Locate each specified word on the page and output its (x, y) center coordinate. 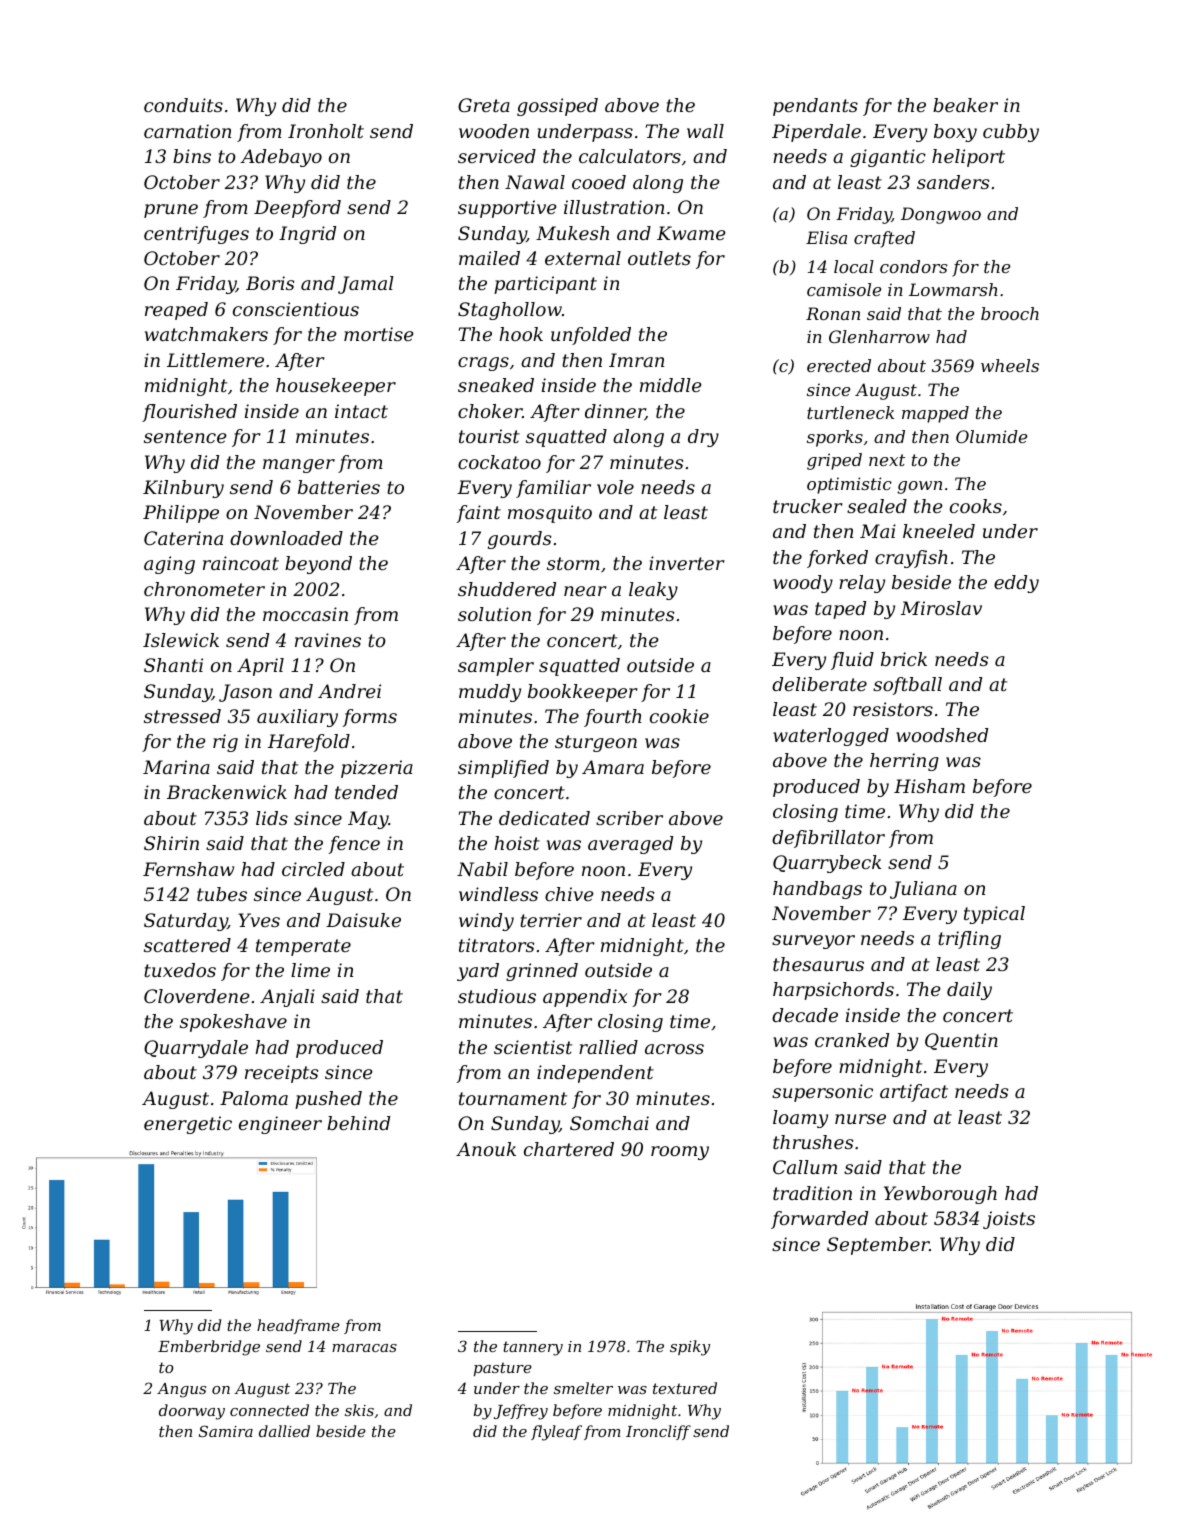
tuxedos (180, 970)
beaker (965, 105)
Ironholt (326, 131)
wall (705, 131)
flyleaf (556, 1433)
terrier (551, 920)
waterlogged (831, 737)
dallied (284, 1431)
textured (685, 1388)
